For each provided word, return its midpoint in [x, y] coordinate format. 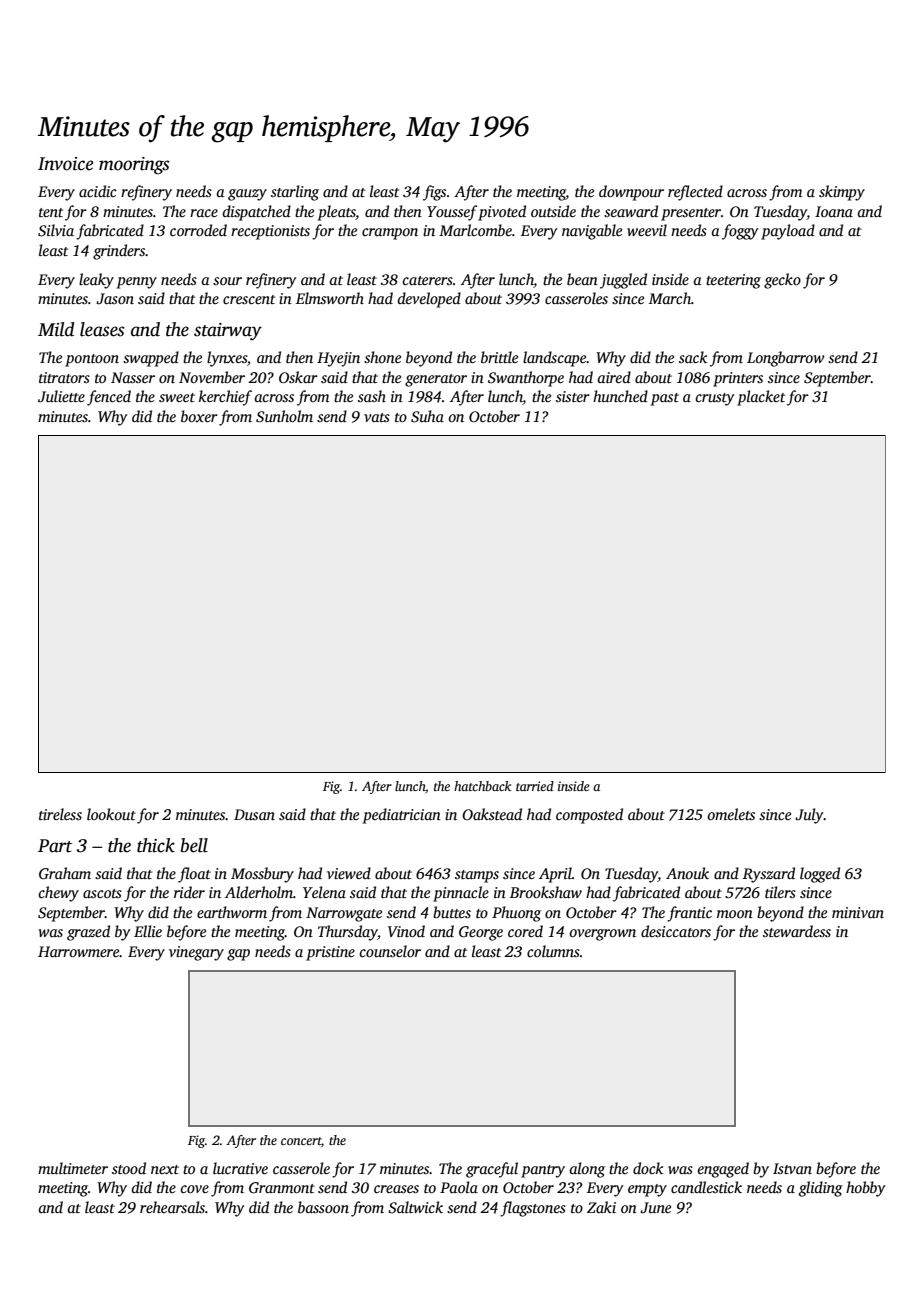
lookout [111, 814]
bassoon [323, 1207]
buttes [452, 912]
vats [377, 417]
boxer [199, 416]
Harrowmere [78, 951]
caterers [427, 280]
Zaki [601, 1207]
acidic [98, 191]
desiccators [676, 931]
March [670, 298]
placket [761, 398]
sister [573, 396]
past [665, 399]
